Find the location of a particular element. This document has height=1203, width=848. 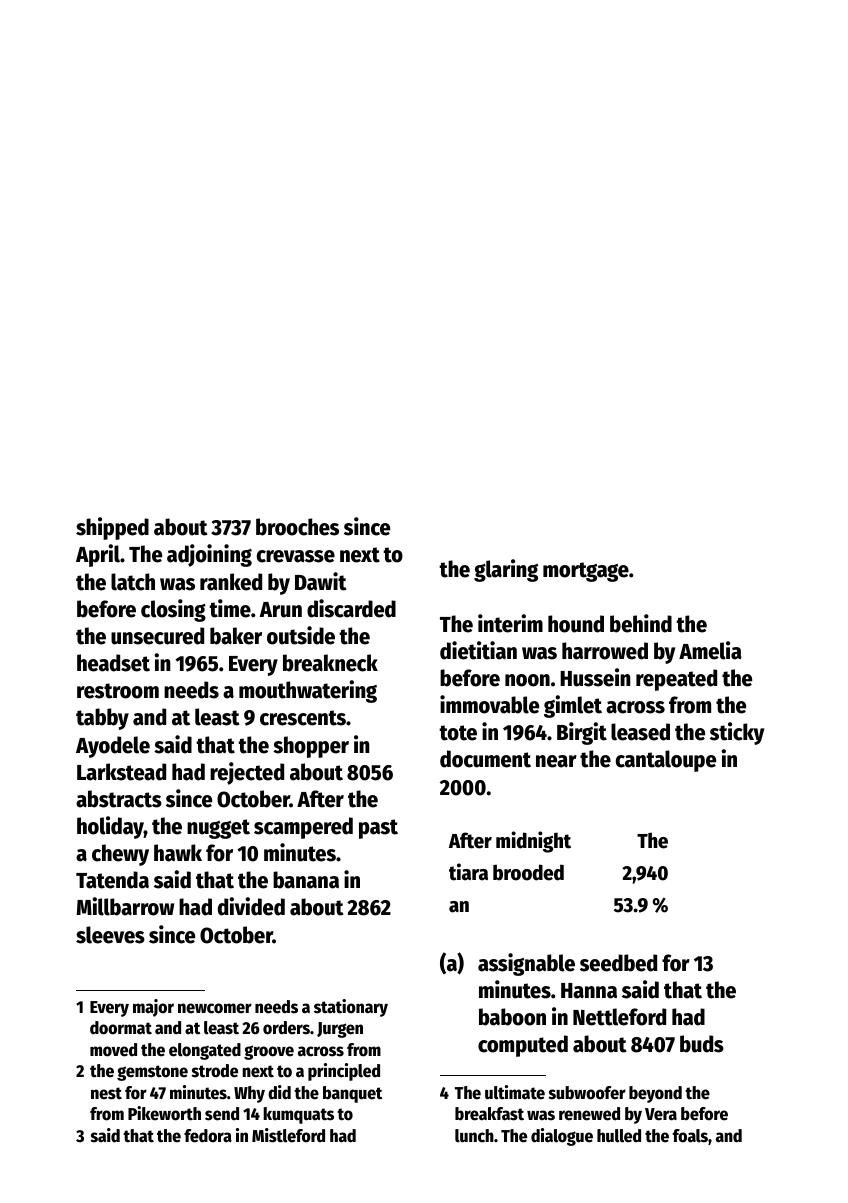

shopper is located at coordinates (311, 747).
